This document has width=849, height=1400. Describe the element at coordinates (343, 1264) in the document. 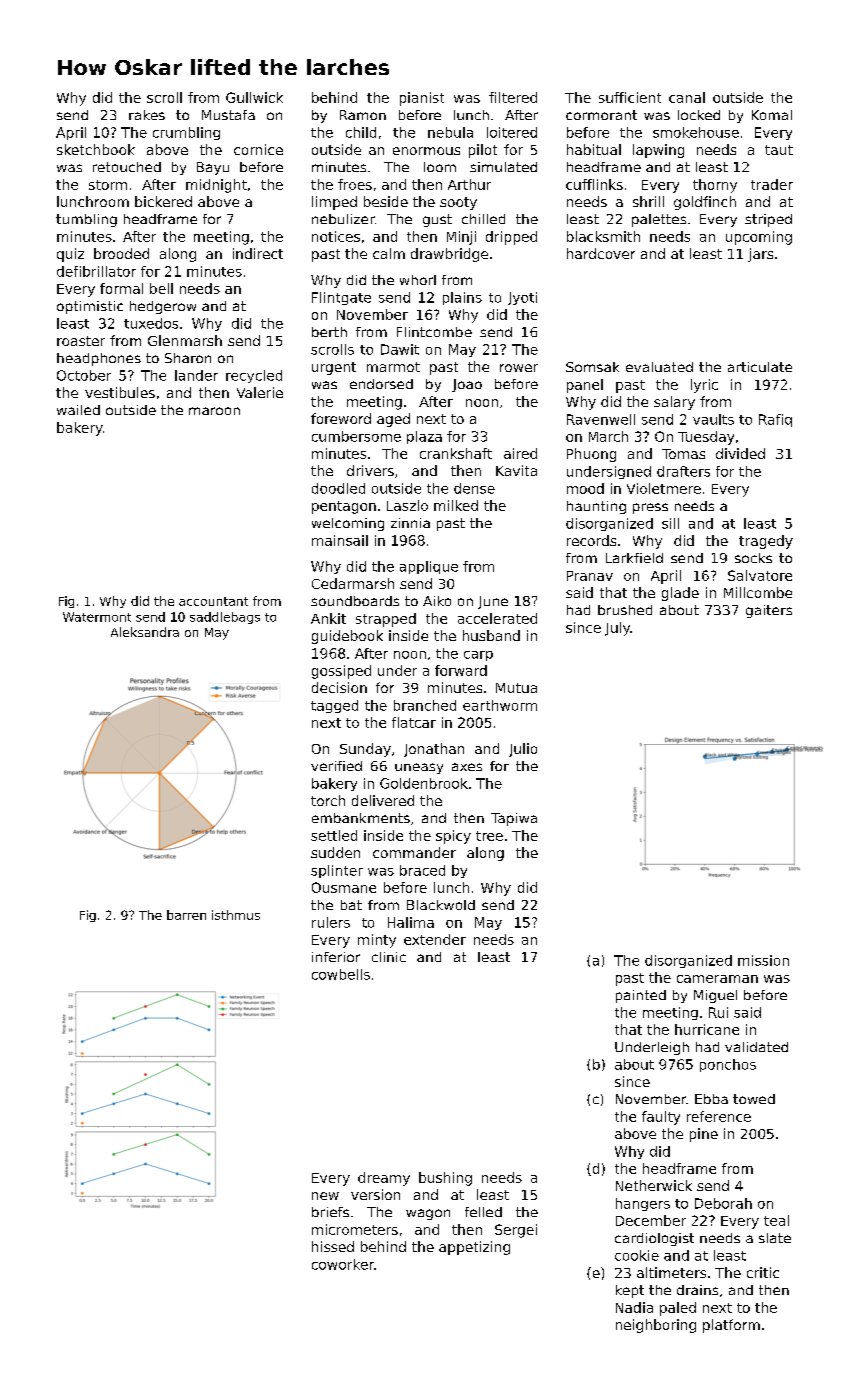

I see `coworker` at that location.
